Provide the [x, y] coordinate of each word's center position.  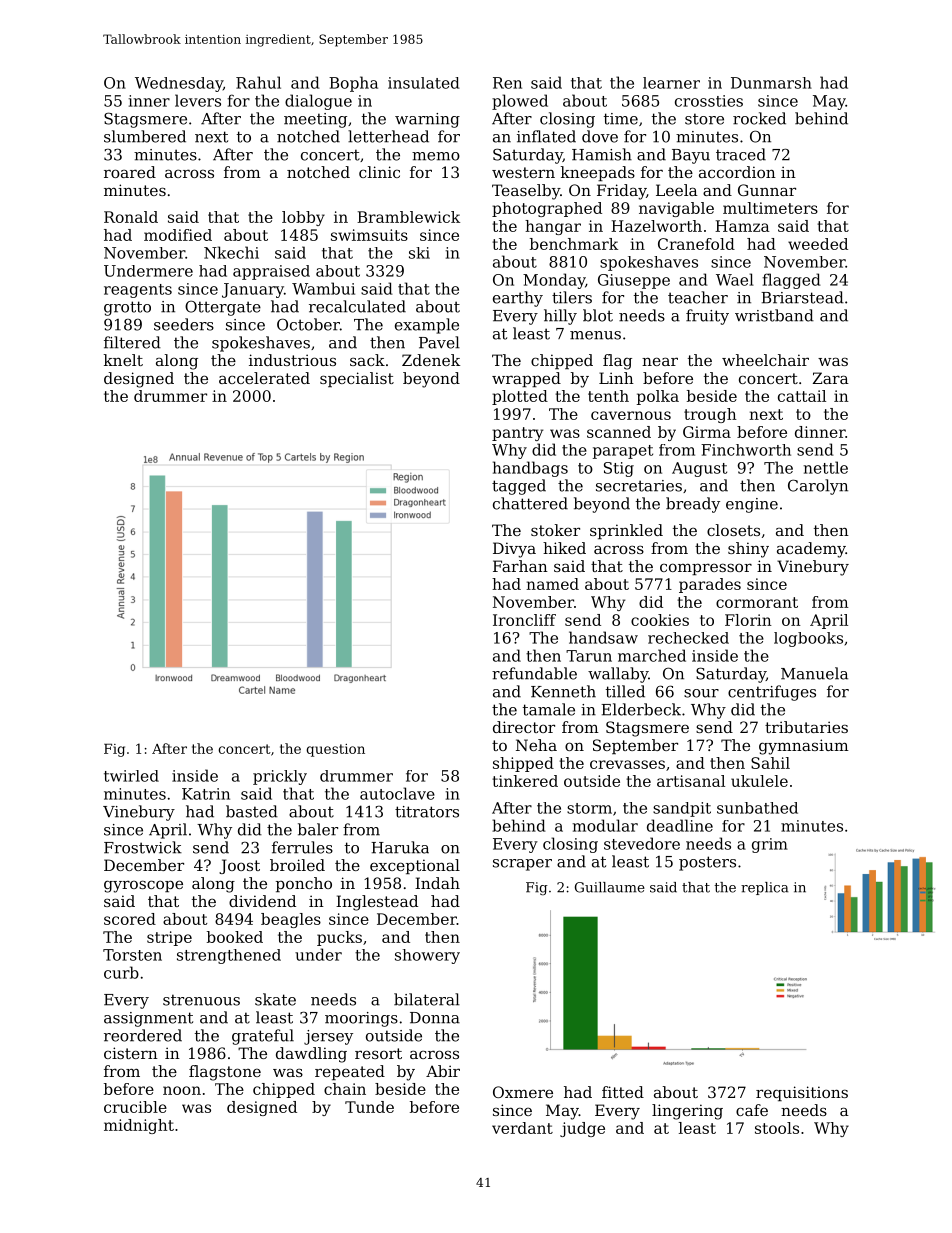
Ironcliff [524, 620]
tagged [519, 487]
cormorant [757, 602]
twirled [131, 776]
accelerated [264, 378]
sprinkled [626, 531]
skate [275, 999]
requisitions [802, 1093]
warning [427, 120]
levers [198, 100]
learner [671, 83]
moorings [361, 1019]
